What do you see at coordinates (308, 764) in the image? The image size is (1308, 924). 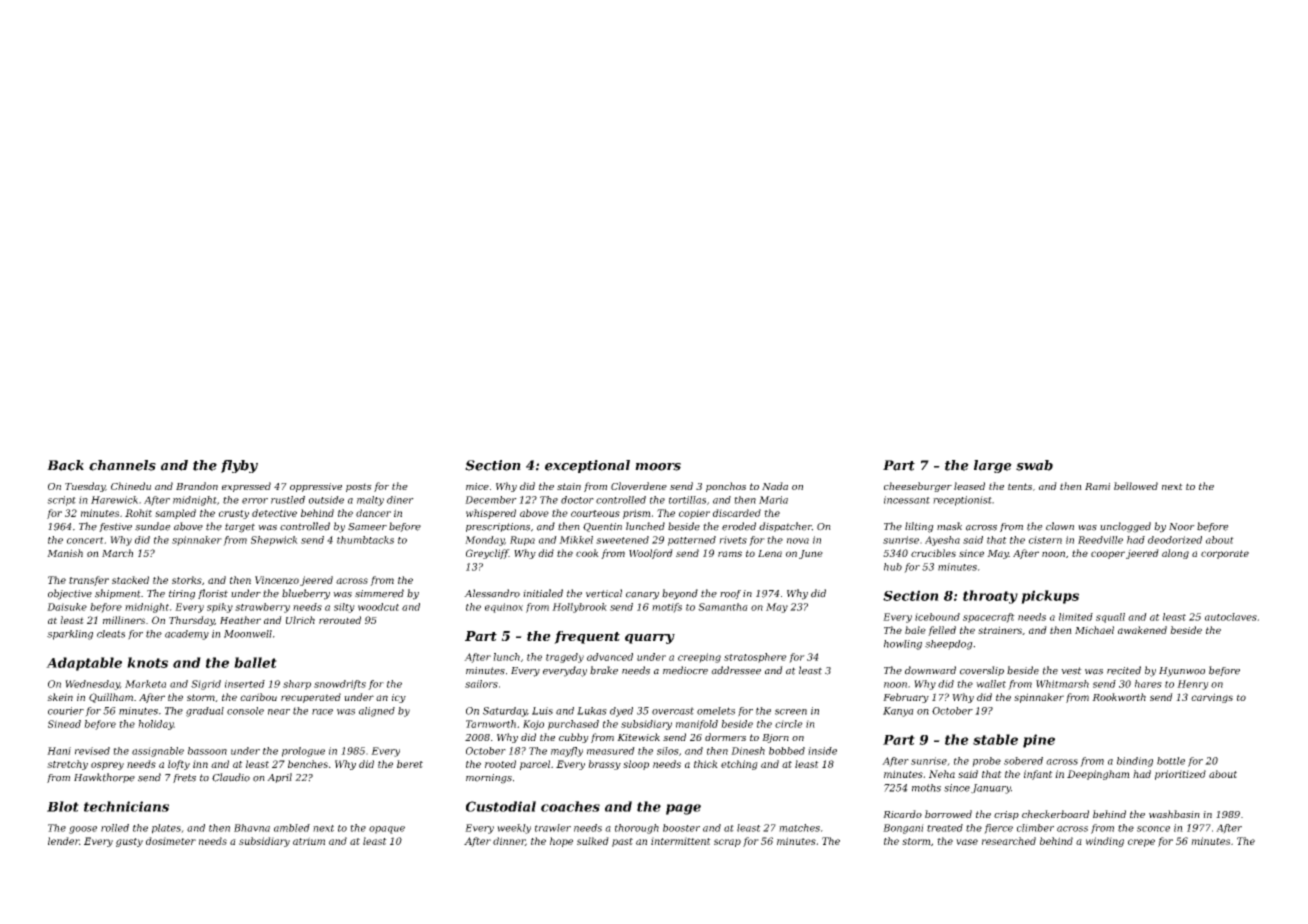 I see `benches` at bounding box center [308, 764].
